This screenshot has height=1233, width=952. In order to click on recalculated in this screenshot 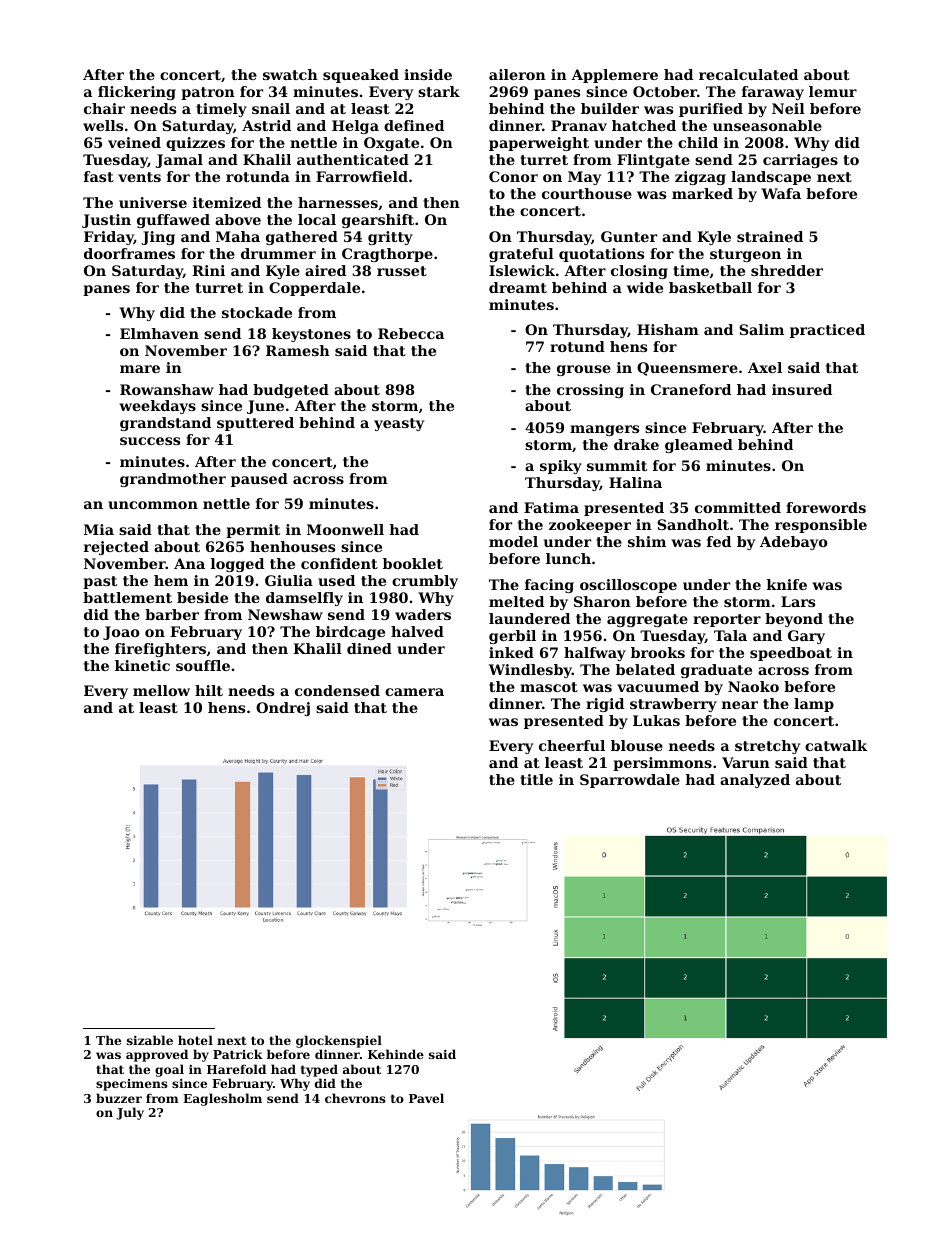, I will do `click(748, 74)`.
